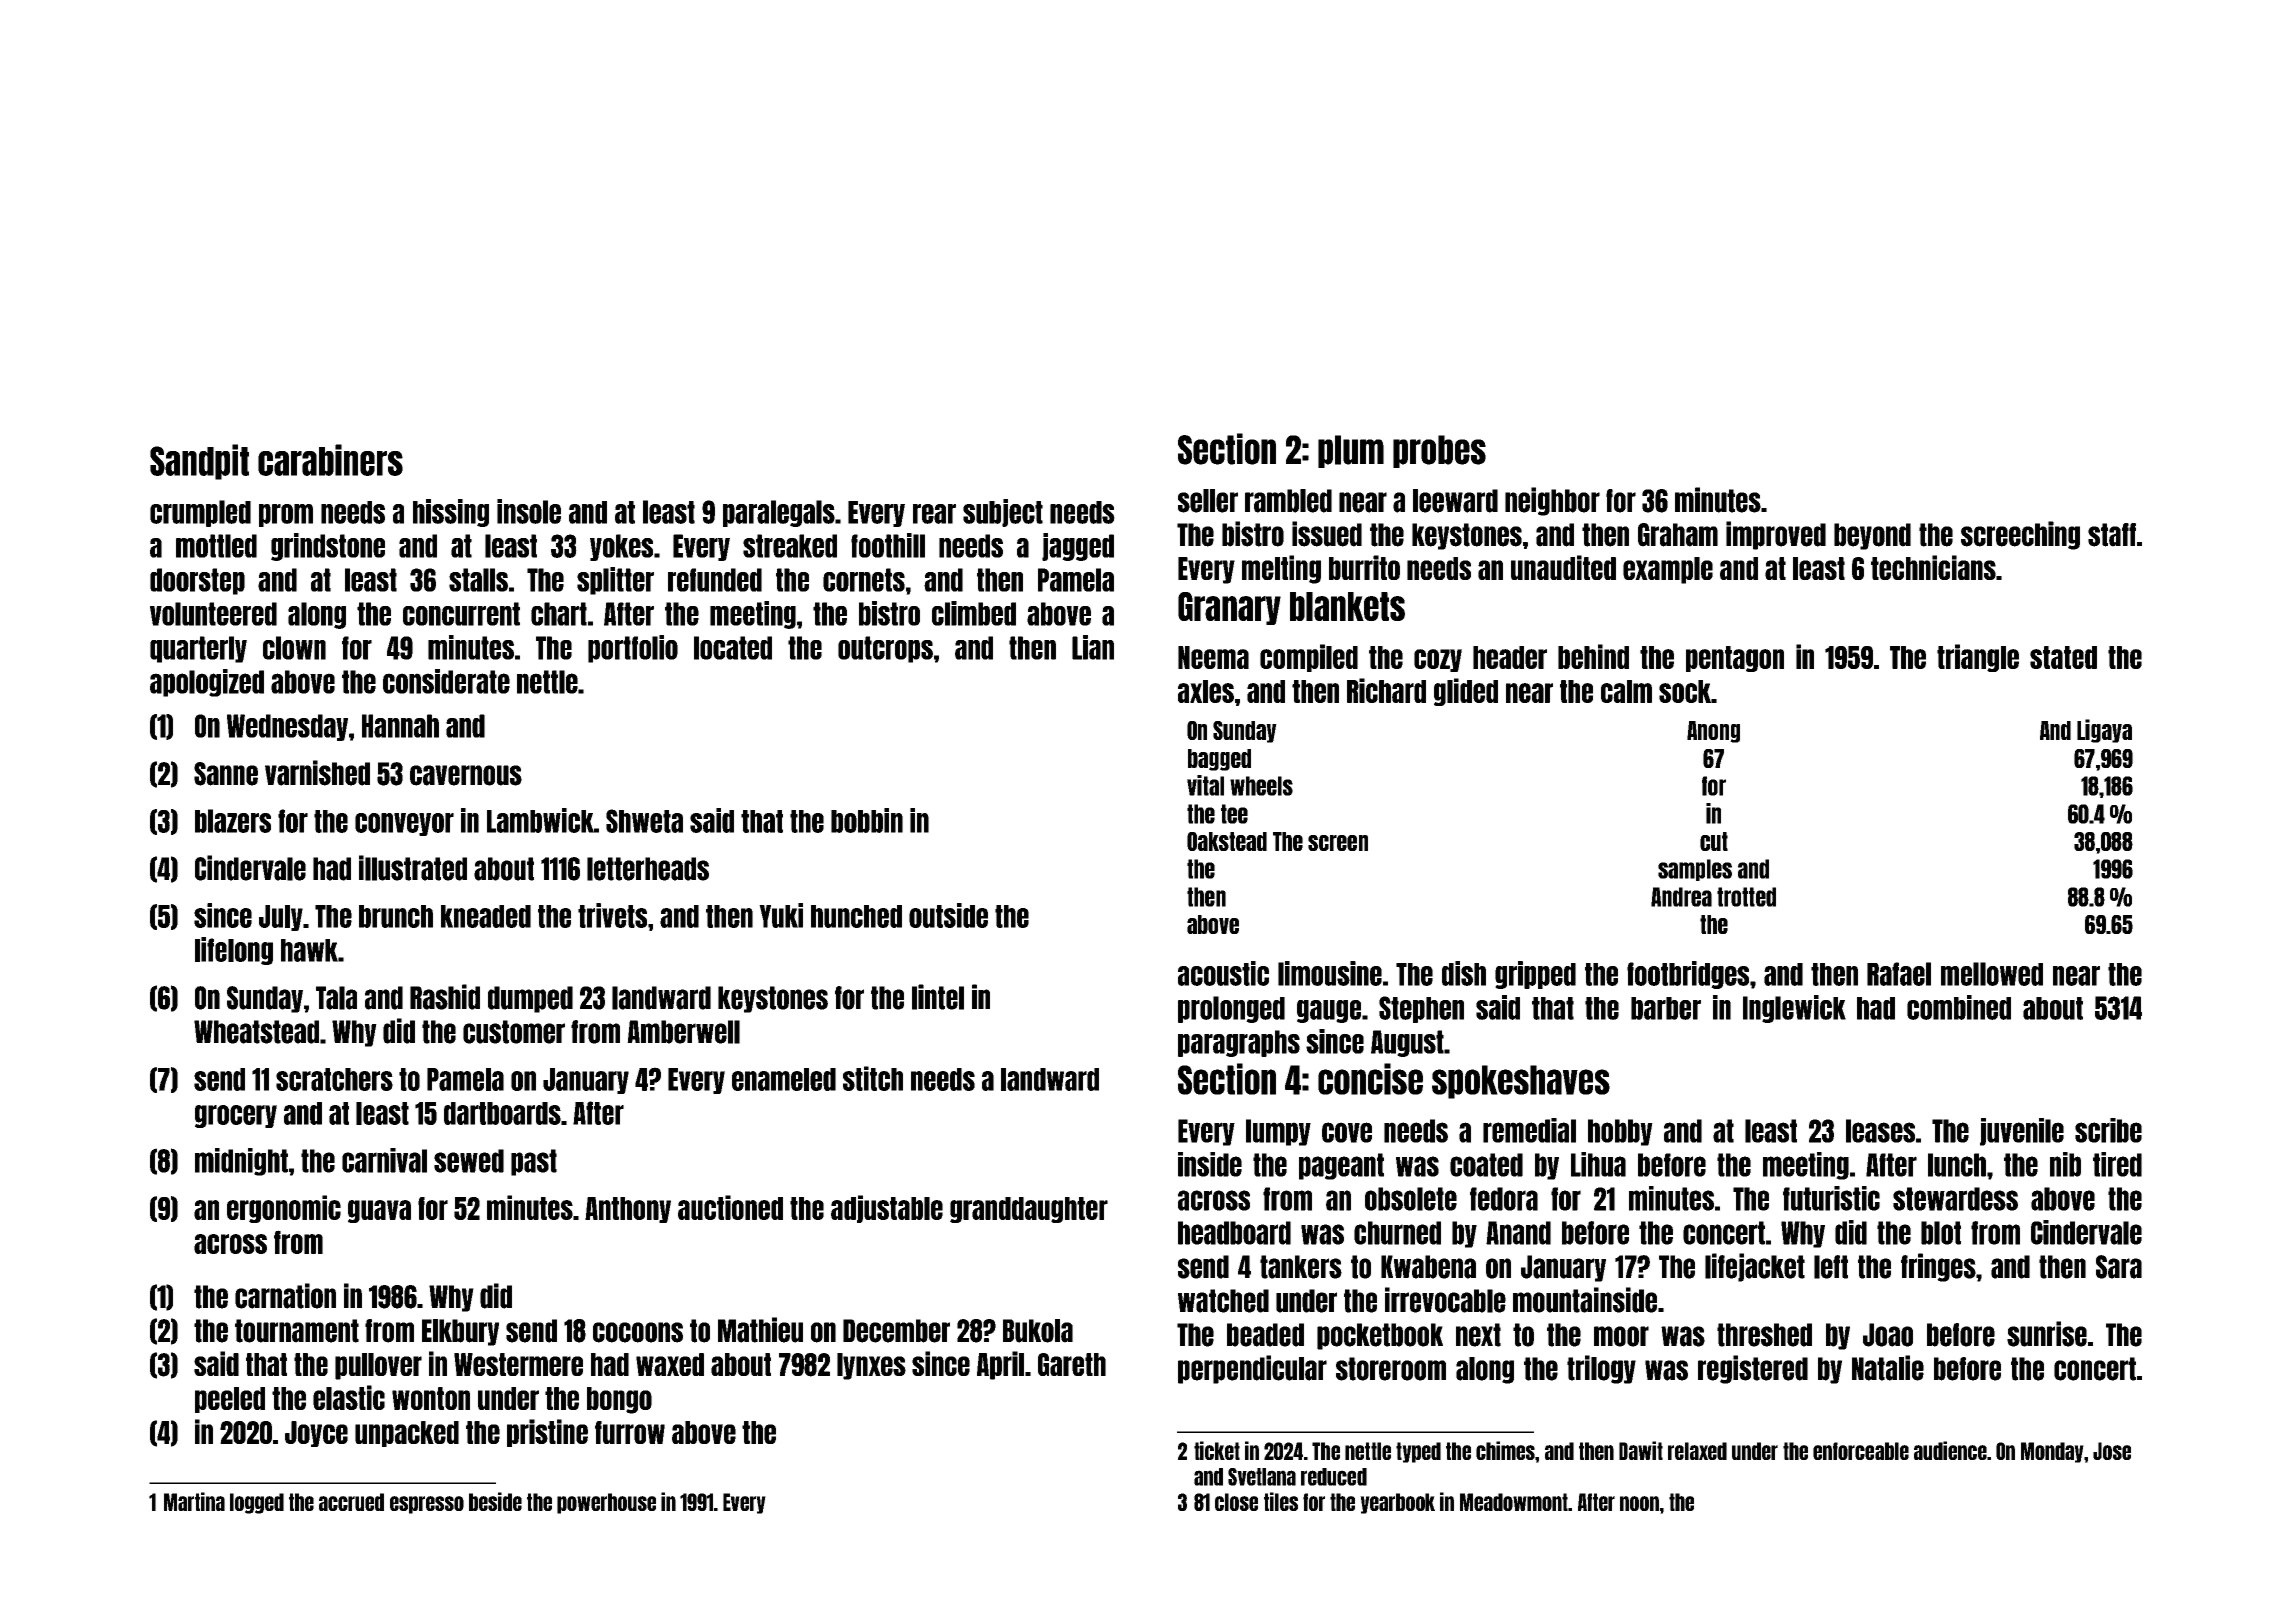  I want to click on technicians, so click(1933, 567).
